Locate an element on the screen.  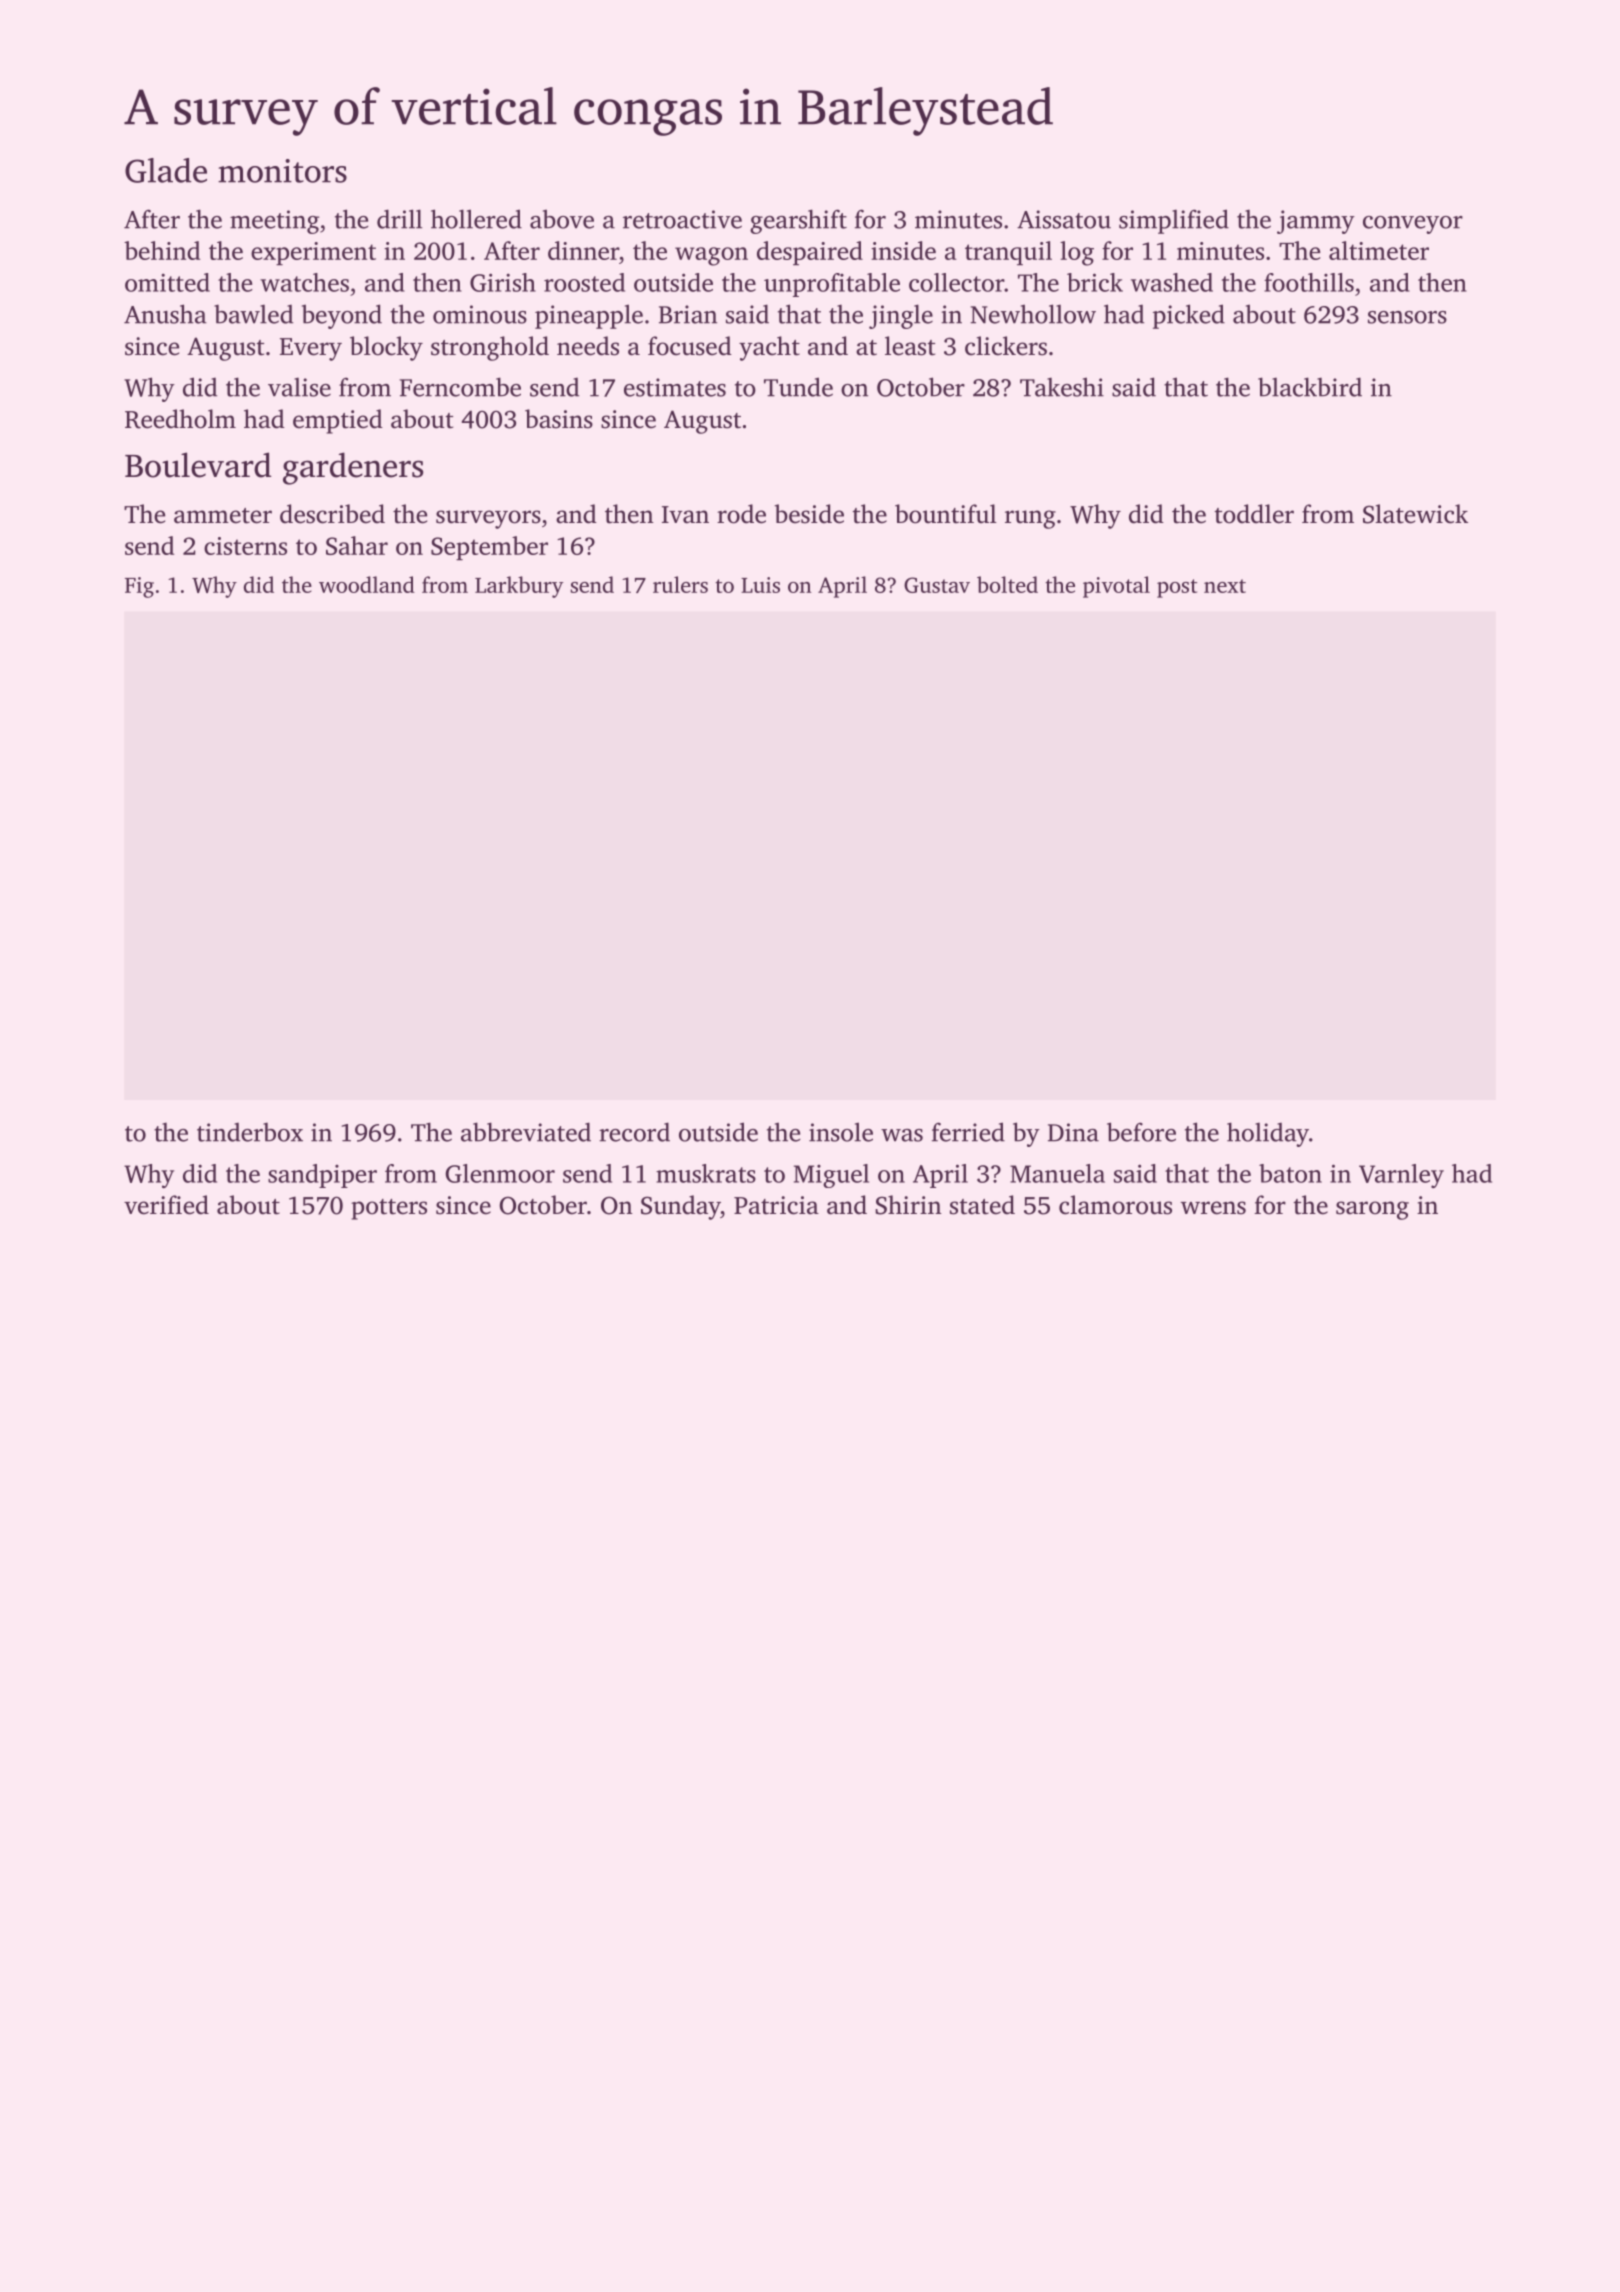
before is located at coordinates (1141, 1132).
